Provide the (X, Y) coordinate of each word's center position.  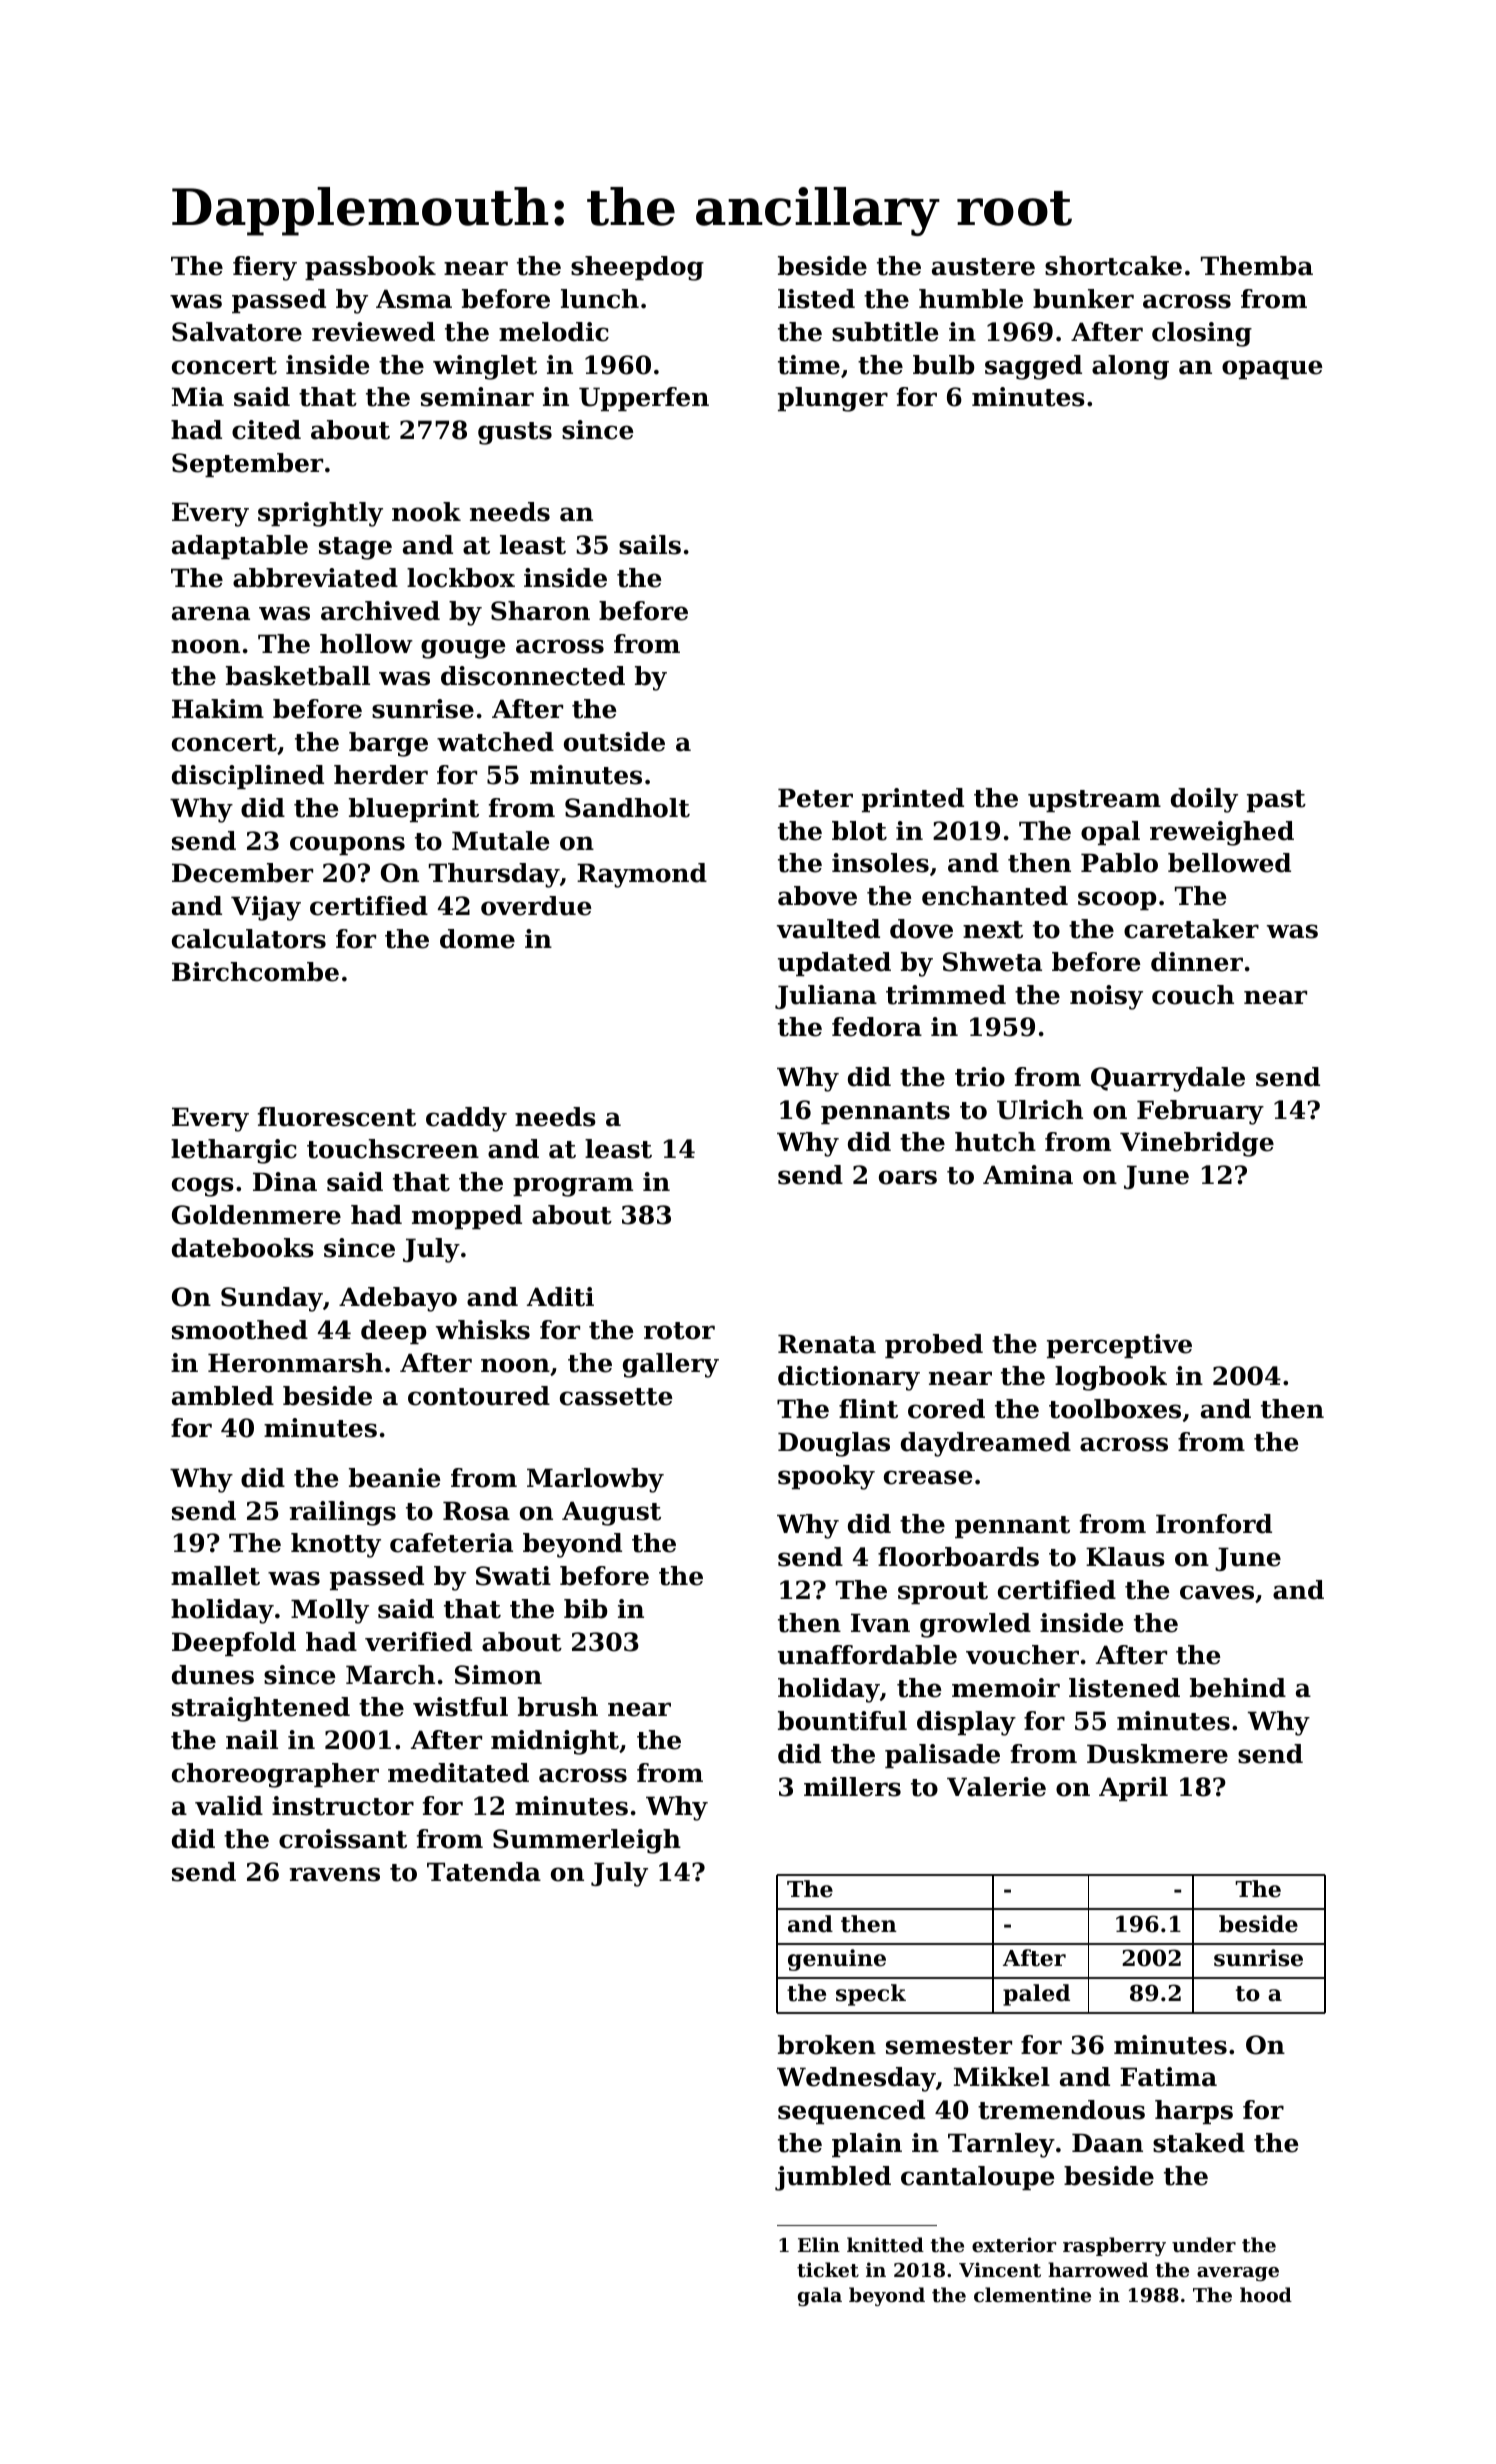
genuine (837, 1960)
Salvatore (237, 332)
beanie (394, 1478)
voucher (1022, 1655)
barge (388, 744)
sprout (943, 1593)
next (993, 930)
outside (614, 742)
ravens (334, 1874)
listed (816, 299)
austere (983, 267)
